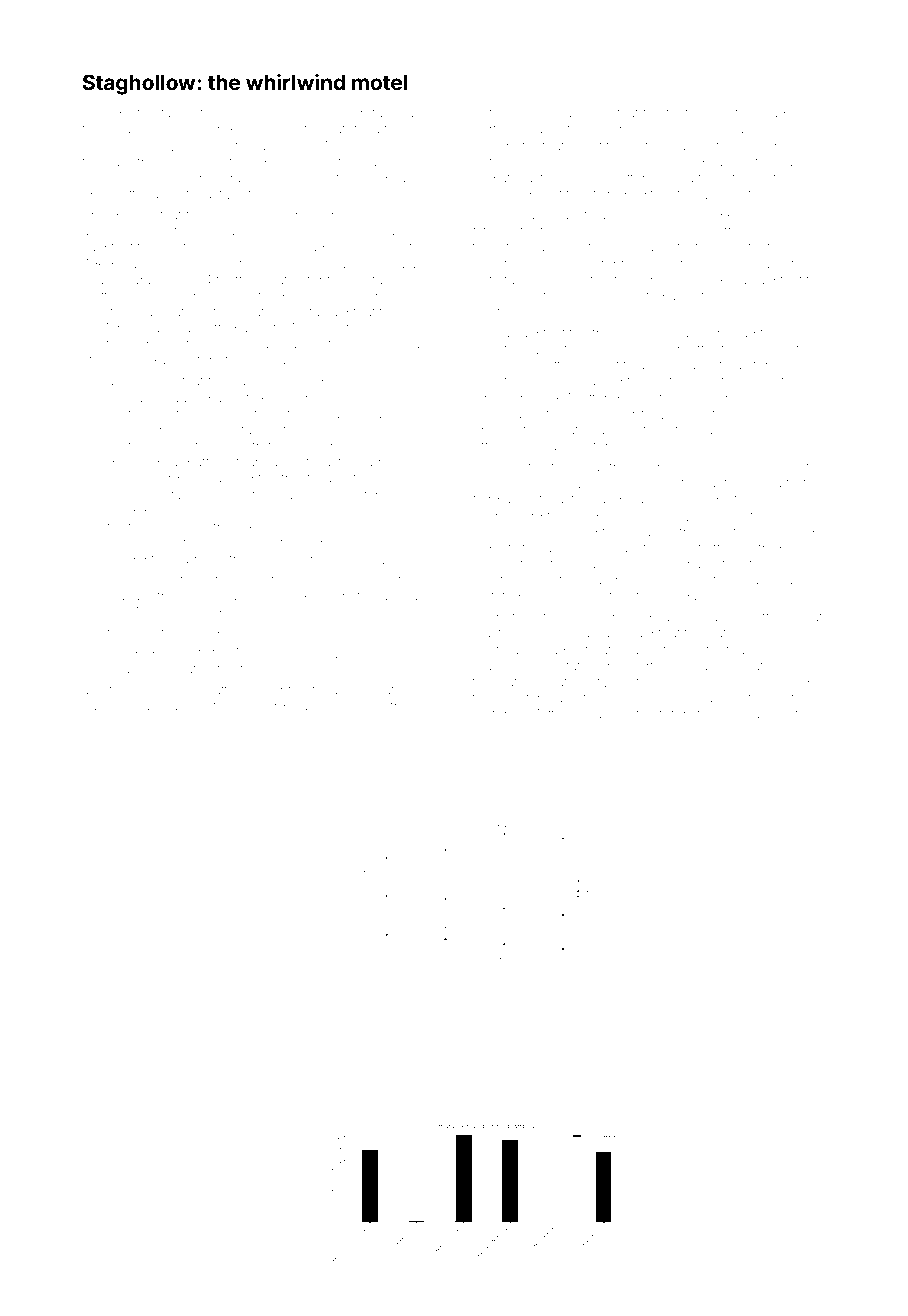 This screenshot has height=1316, width=908. What do you see at coordinates (760, 382) in the screenshot?
I see `inside` at bounding box center [760, 382].
